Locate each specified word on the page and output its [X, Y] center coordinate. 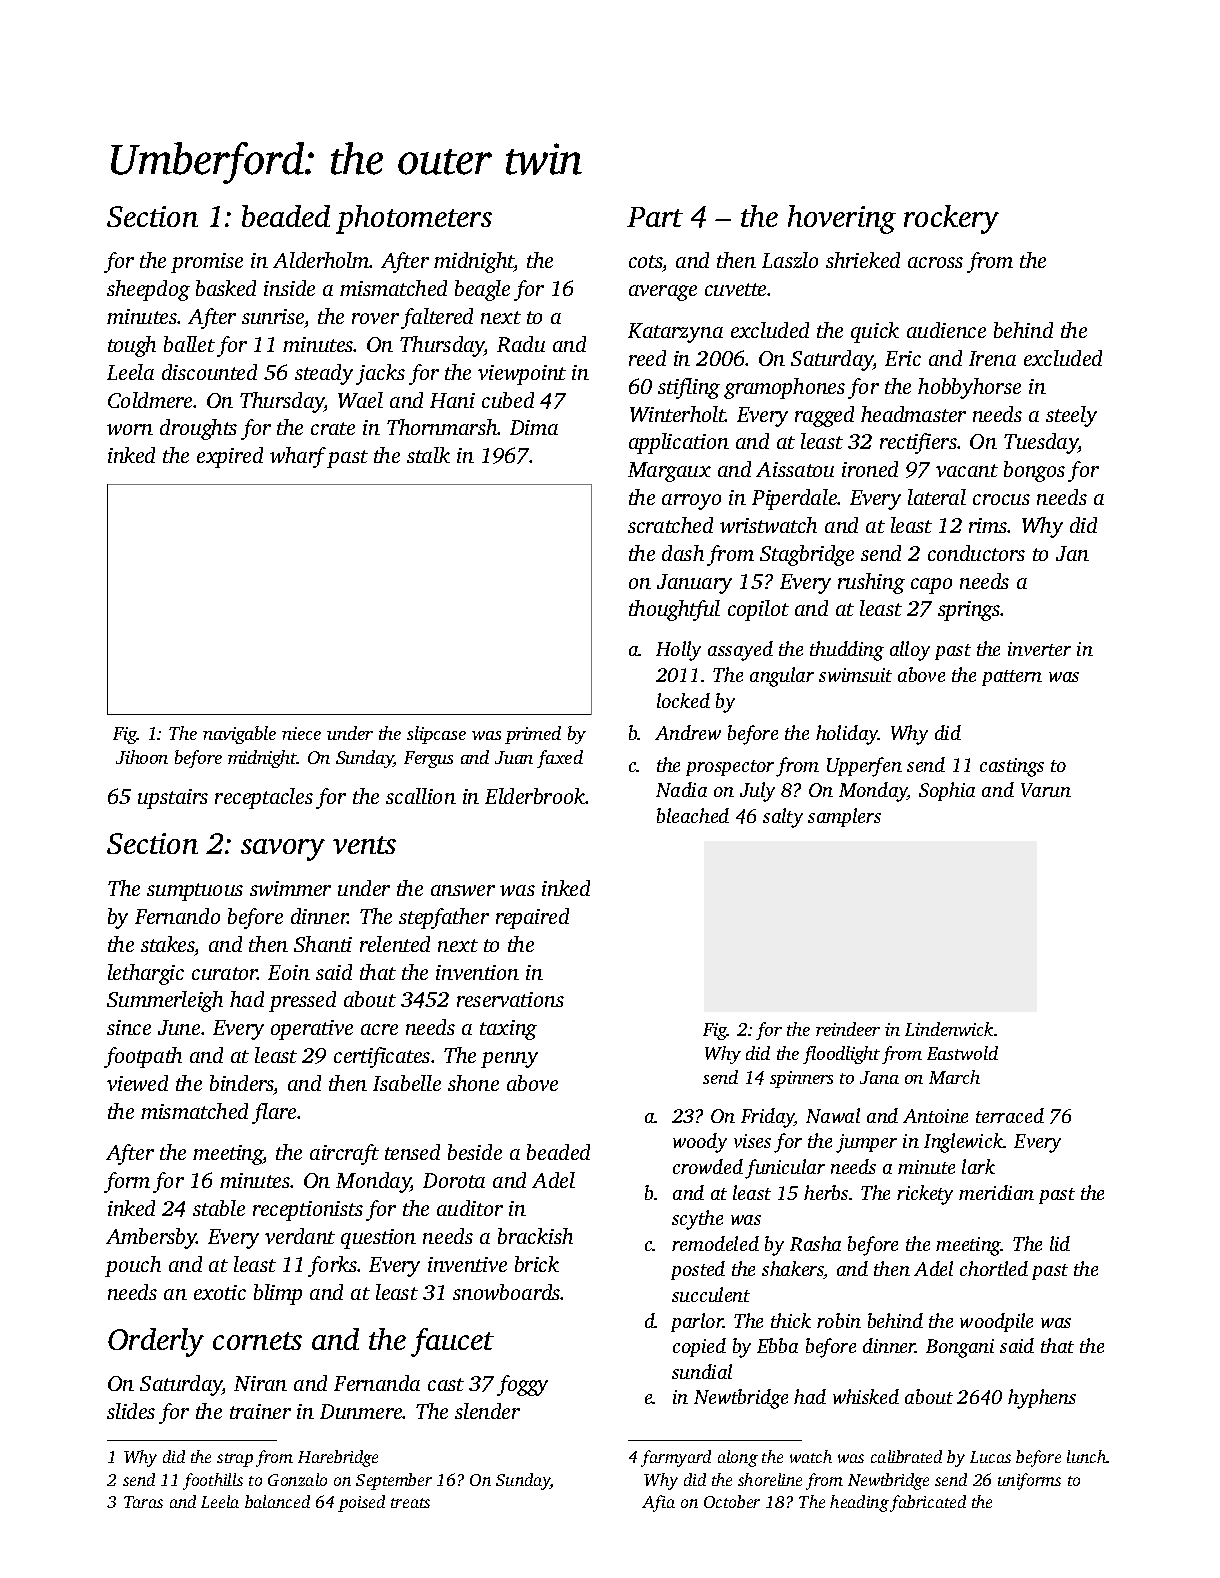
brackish [535, 1236]
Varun [1046, 790]
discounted [209, 372]
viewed [137, 1083]
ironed [870, 469]
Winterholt [678, 414]
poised [361, 1503]
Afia [658, 1503]
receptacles [264, 798]
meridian [996, 1192]
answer [463, 890]
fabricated [928, 1503]
